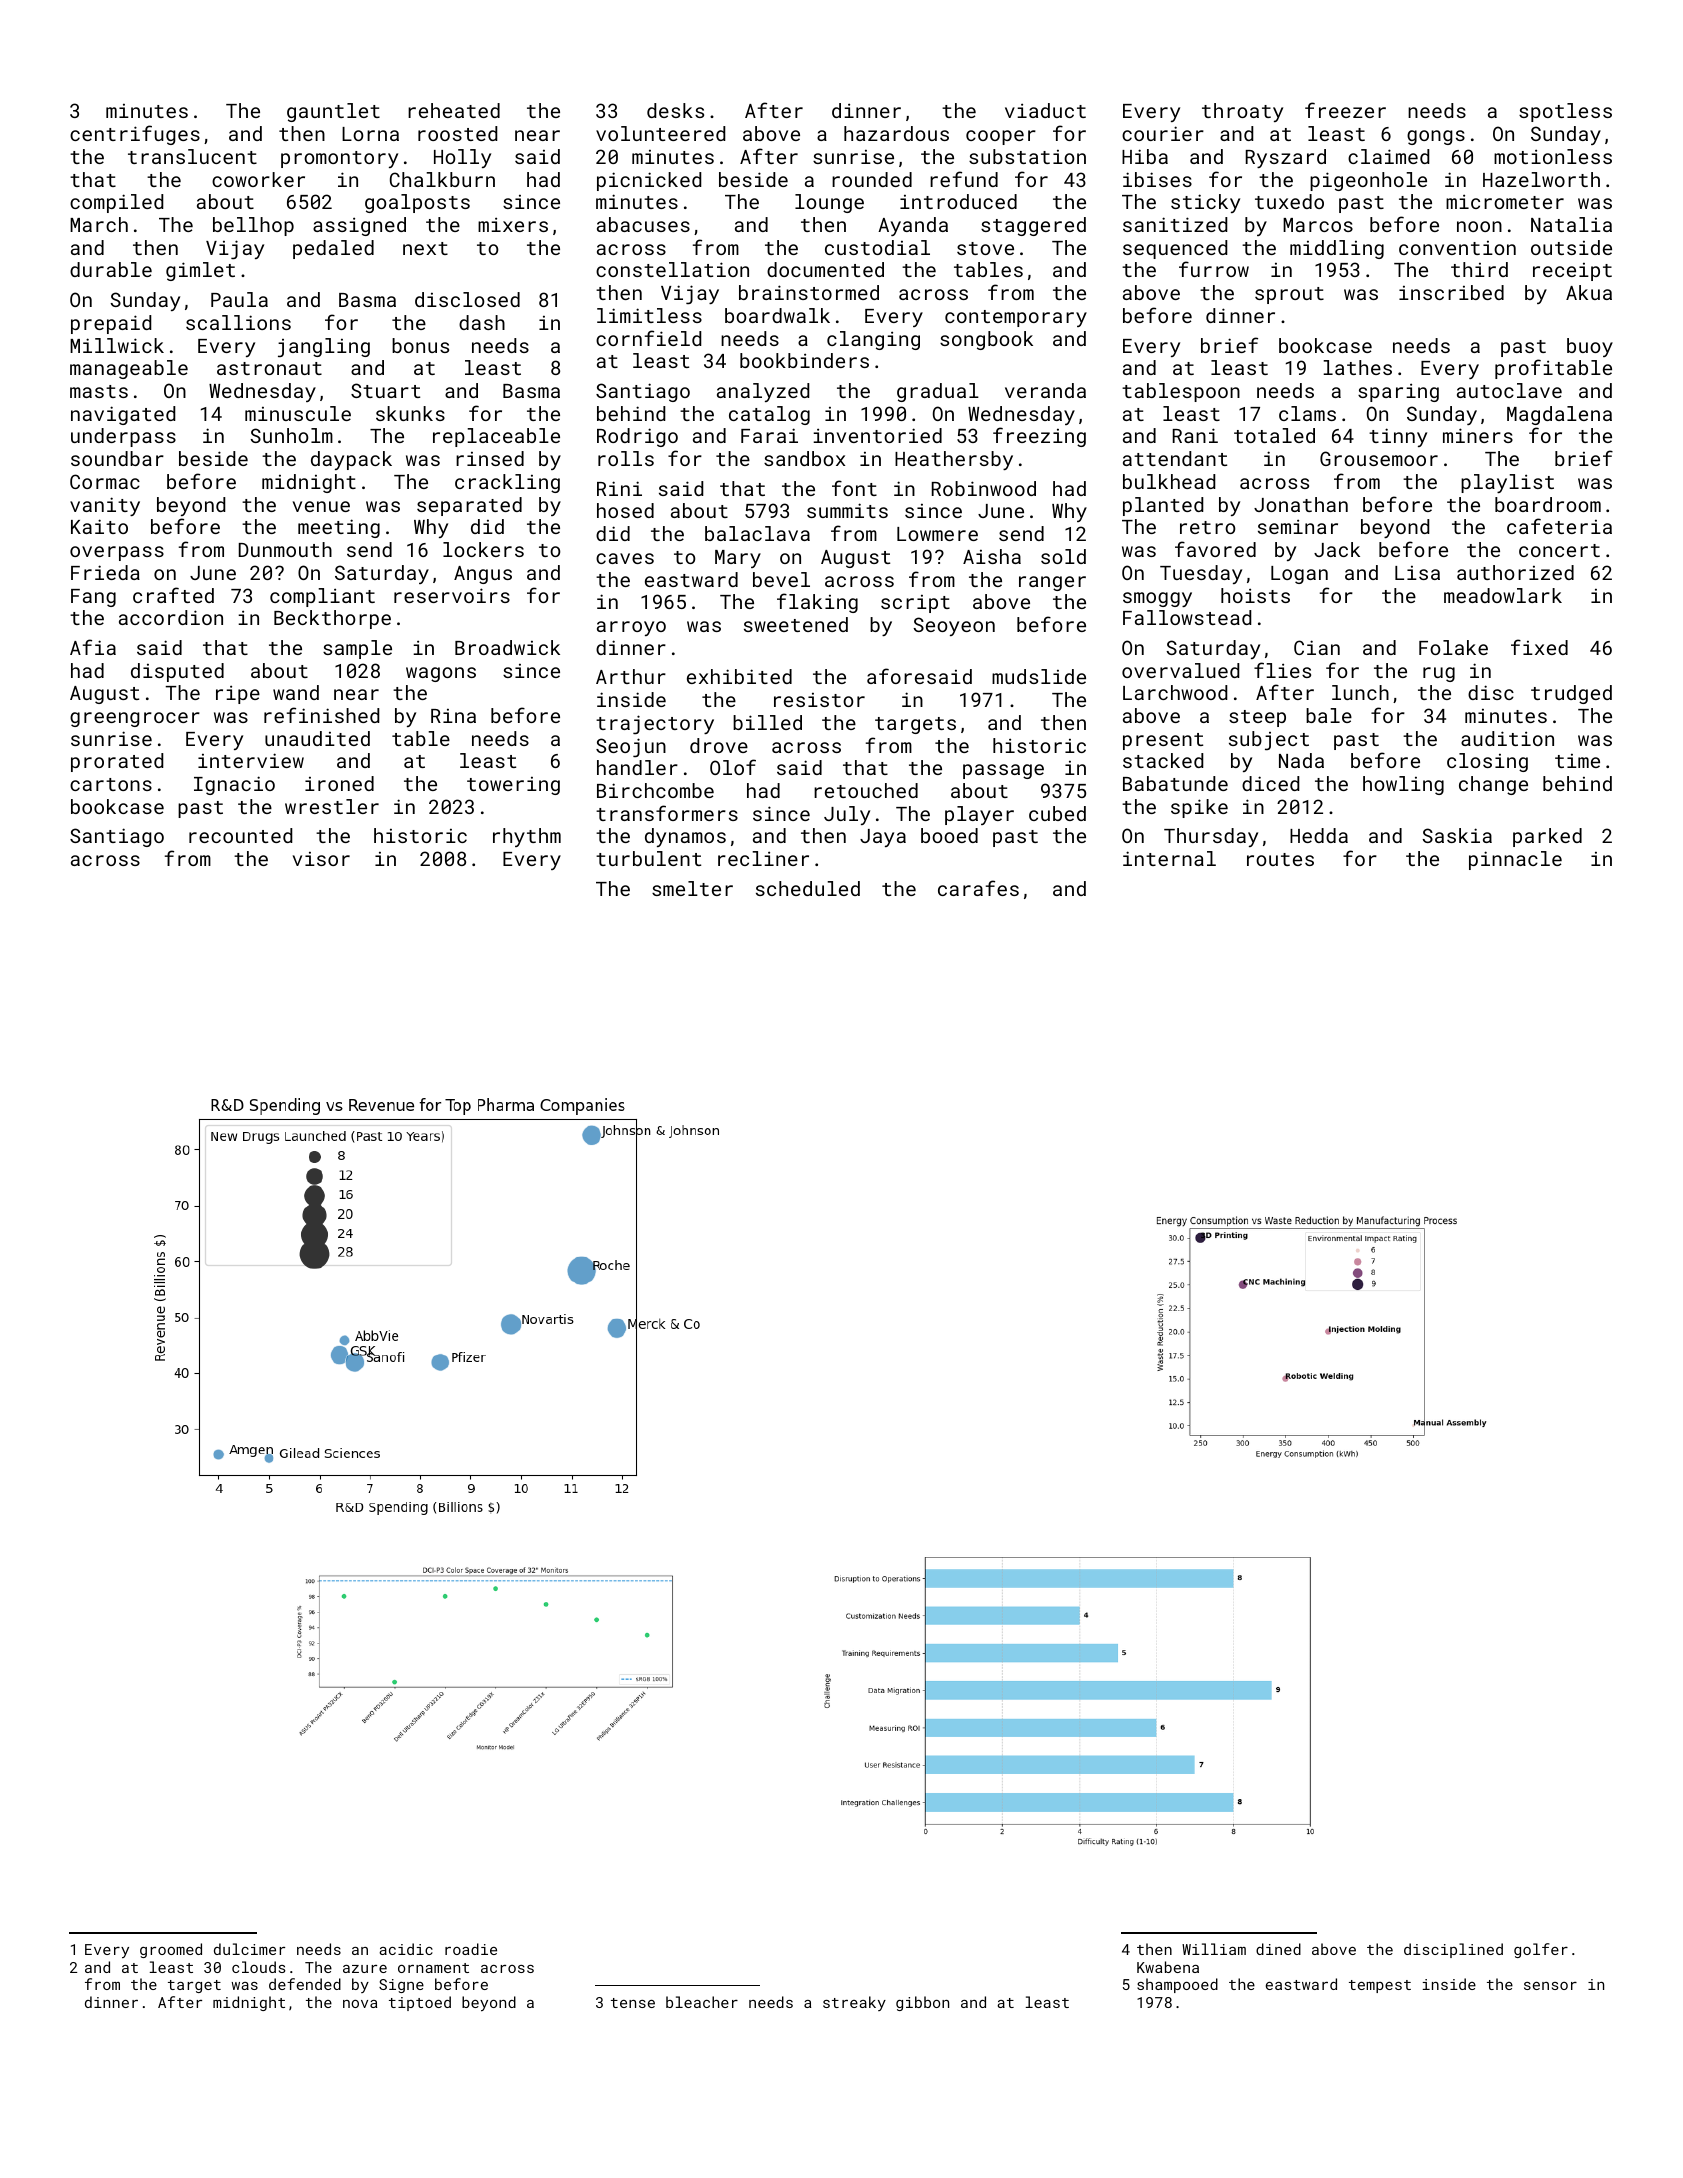  Describe the element at coordinates (471, 1949) in the screenshot. I see `roadie` at that location.
